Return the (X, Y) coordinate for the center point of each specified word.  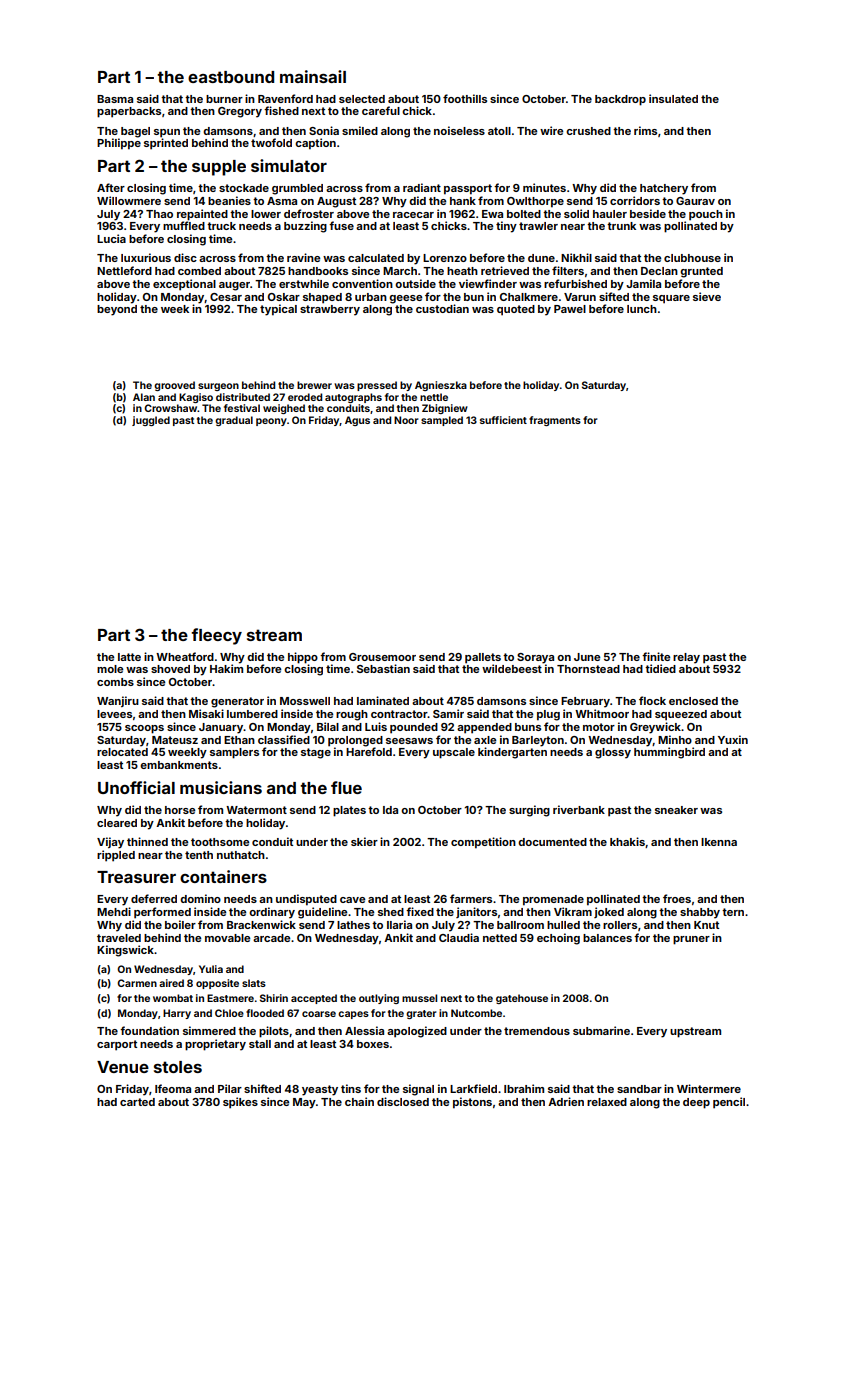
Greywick (655, 728)
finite (656, 656)
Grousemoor (382, 657)
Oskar (284, 297)
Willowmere (129, 200)
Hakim (226, 668)
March (400, 271)
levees (114, 714)
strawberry (330, 310)
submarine (601, 1030)
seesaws (409, 741)
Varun (580, 297)
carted (137, 1102)
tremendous (537, 1031)
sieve (707, 296)
